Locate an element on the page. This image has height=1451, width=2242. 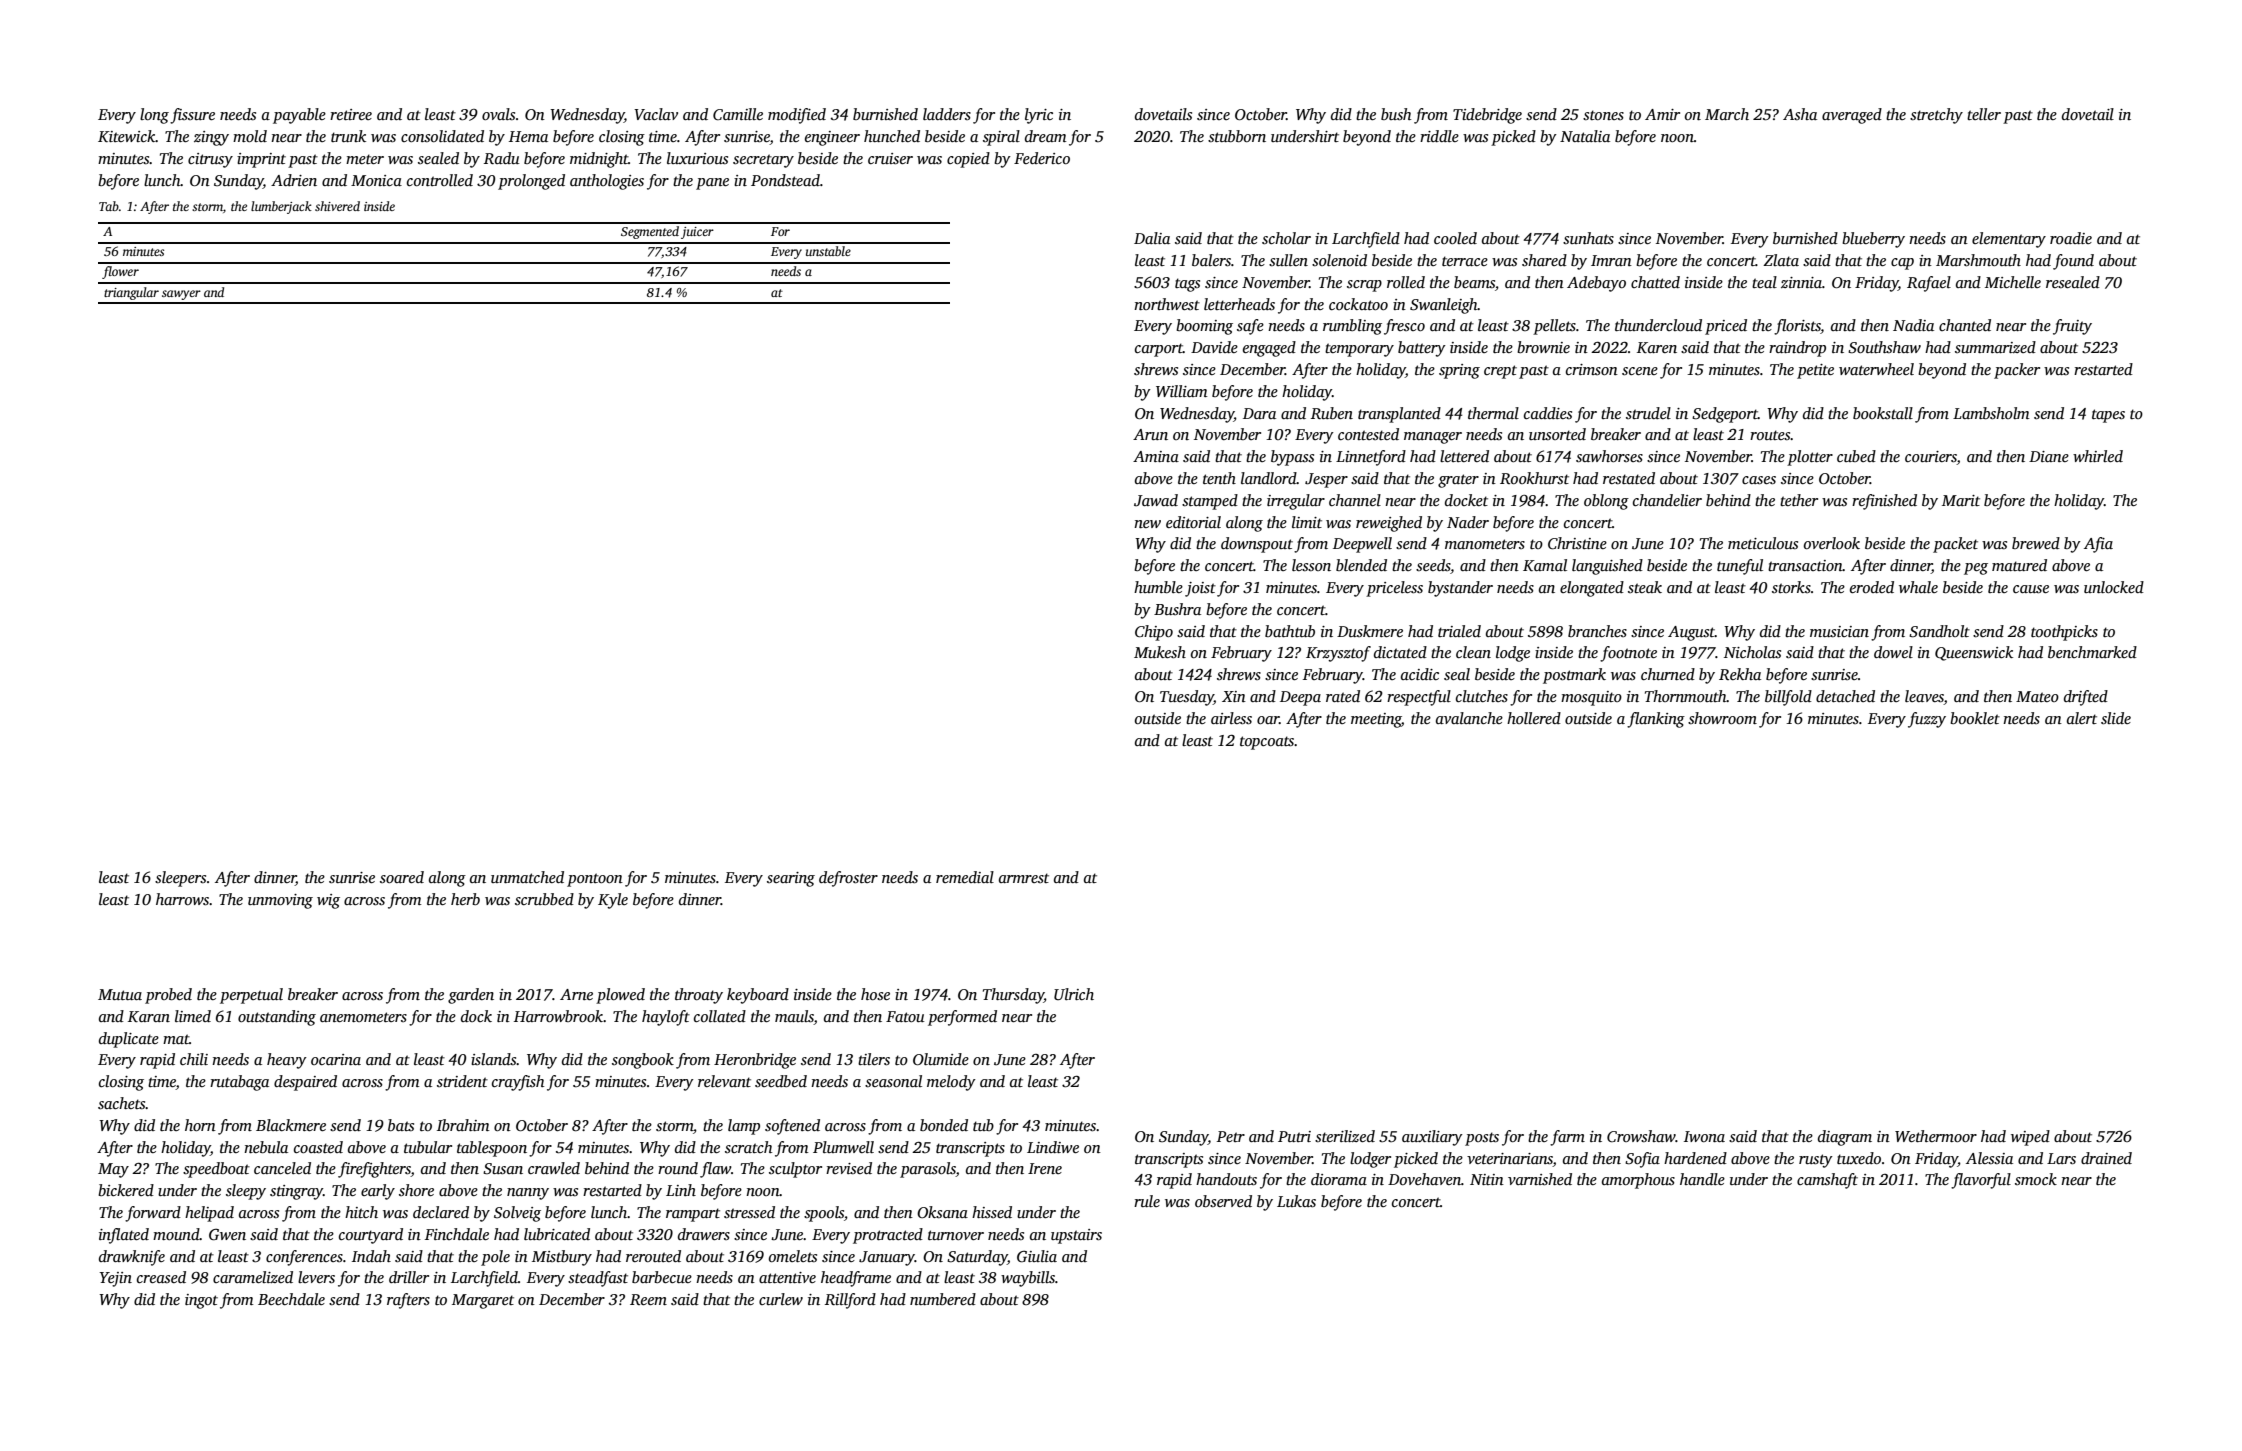
Marshmouth is located at coordinates (1978, 260).
